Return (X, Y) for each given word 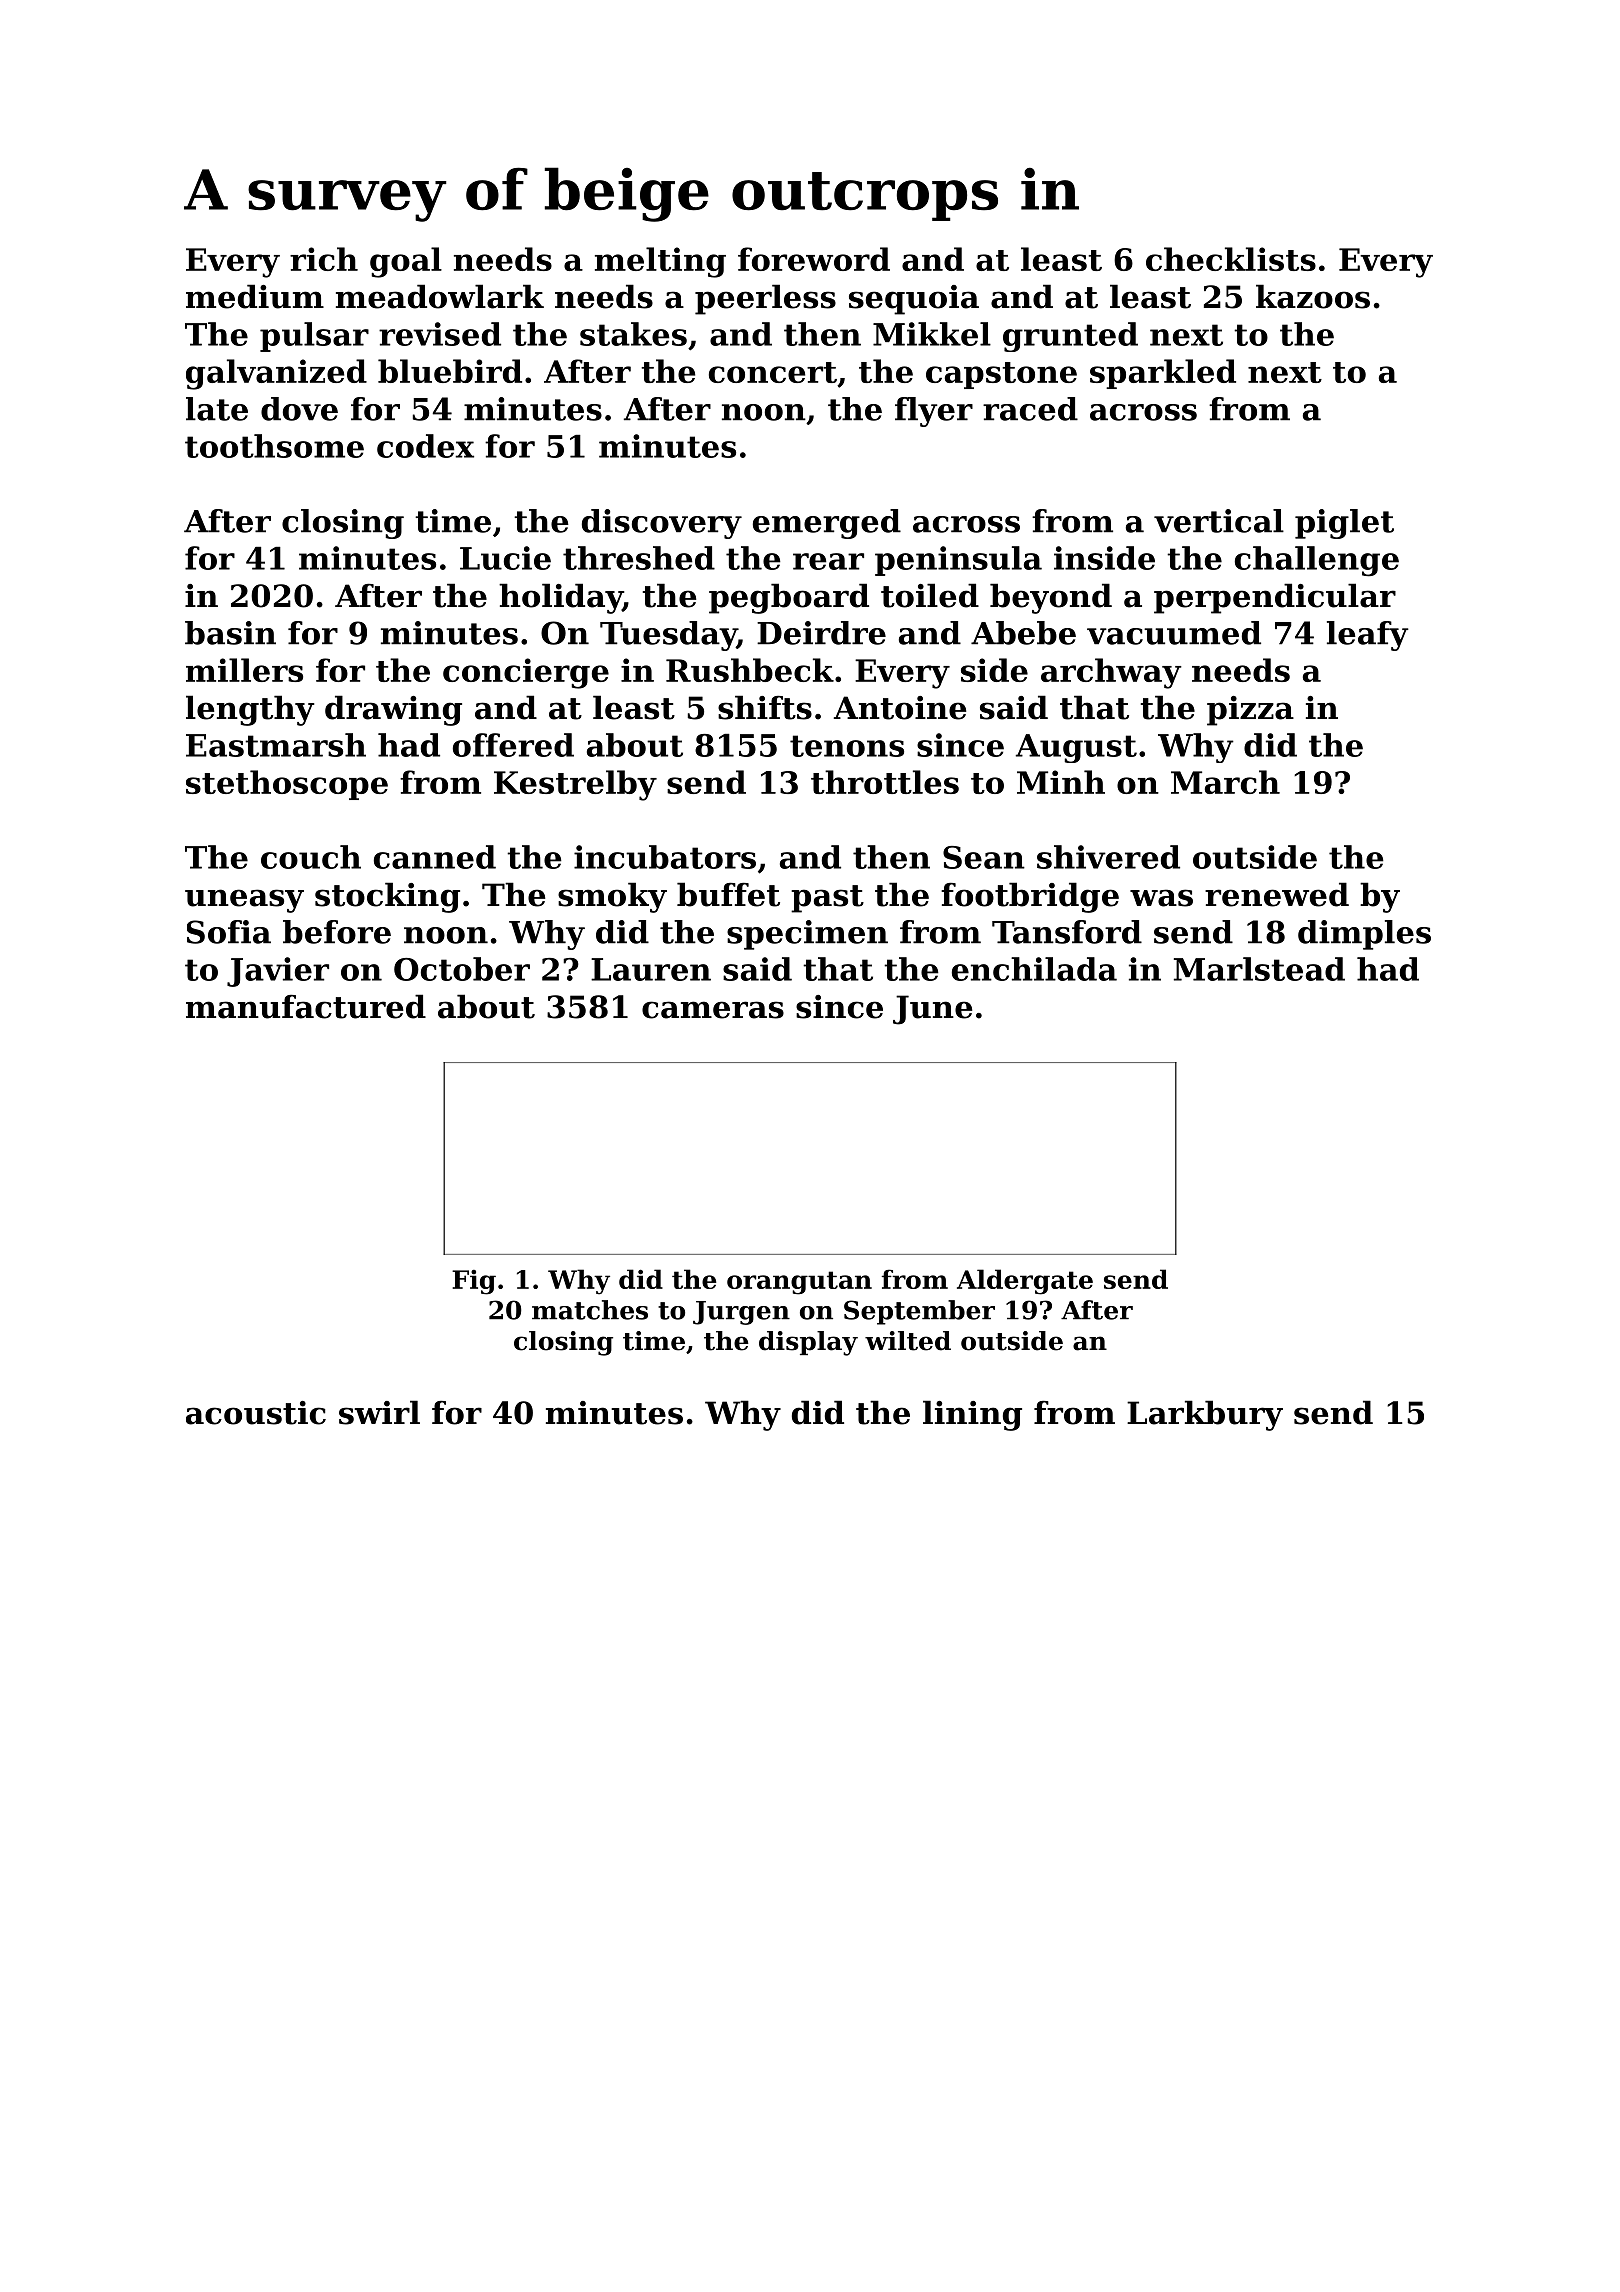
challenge (1317, 561)
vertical (1219, 521)
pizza (1250, 711)
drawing (393, 710)
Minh (1061, 782)
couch (311, 857)
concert (773, 372)
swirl (379, 1412)
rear (828, 561)
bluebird (450, 371)
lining (972, 1415)
